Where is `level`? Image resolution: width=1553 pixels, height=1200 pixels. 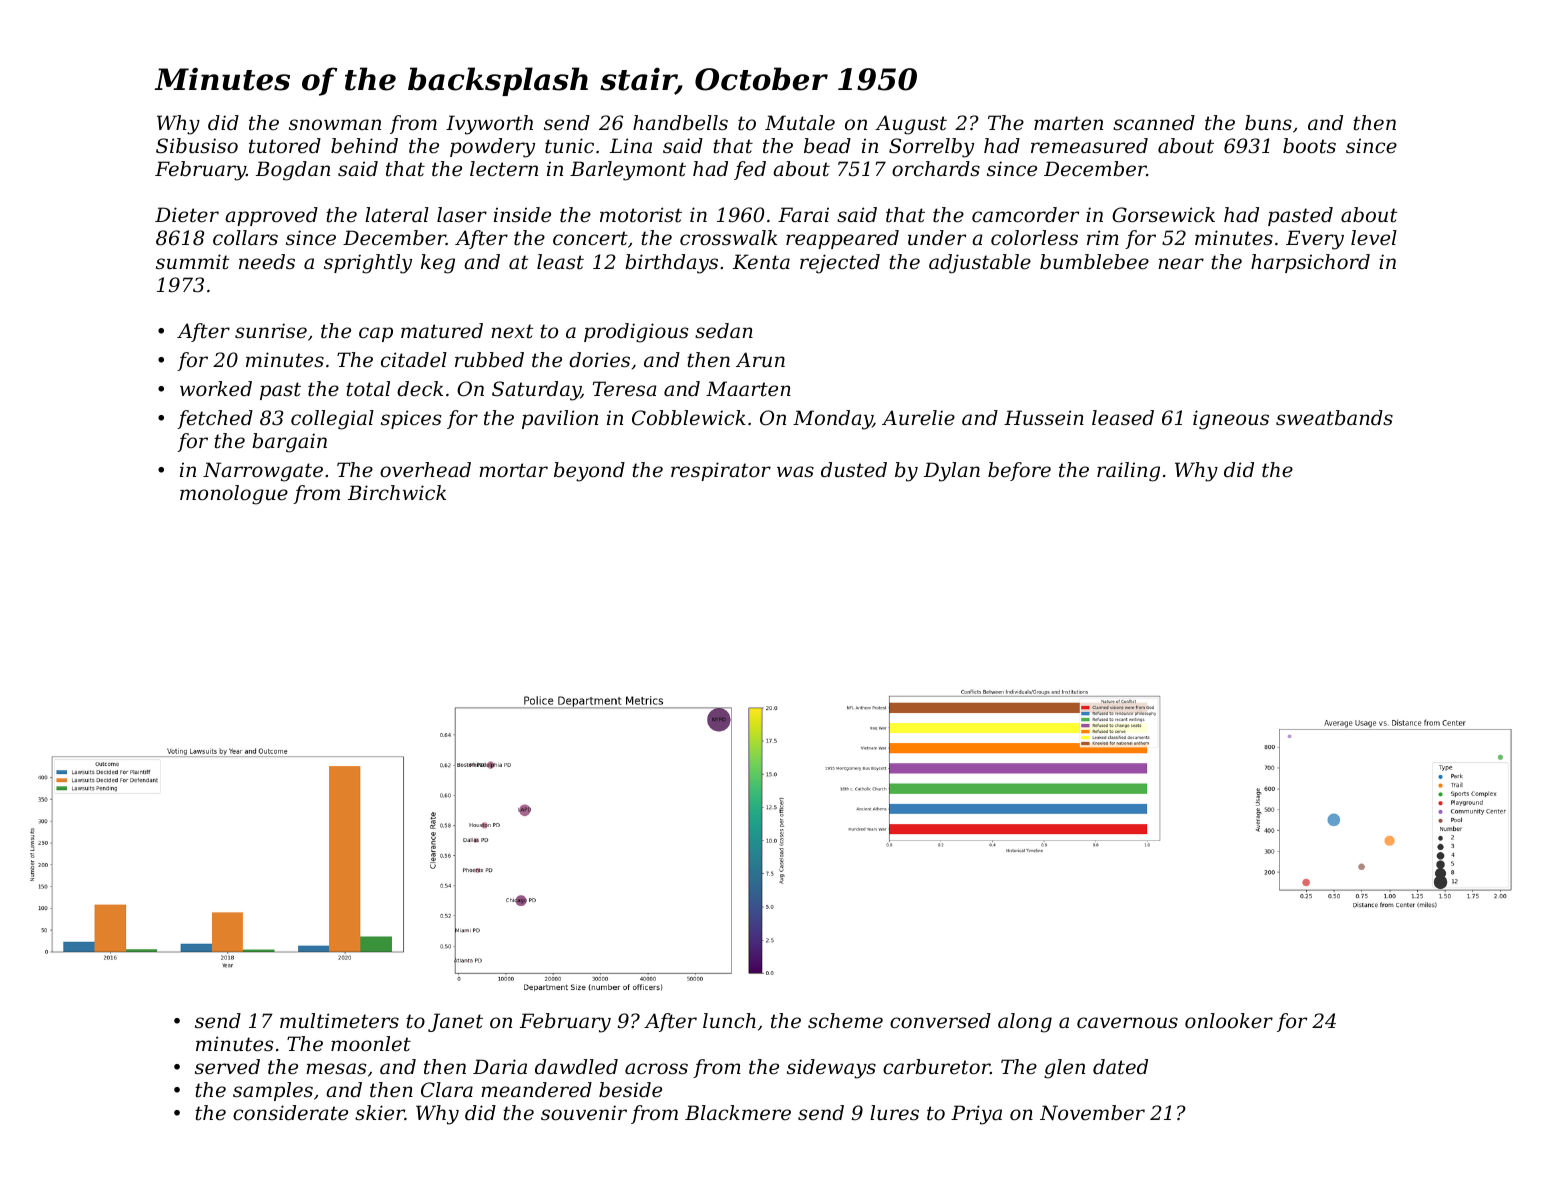 level is located at coordinates (1374, 238).
